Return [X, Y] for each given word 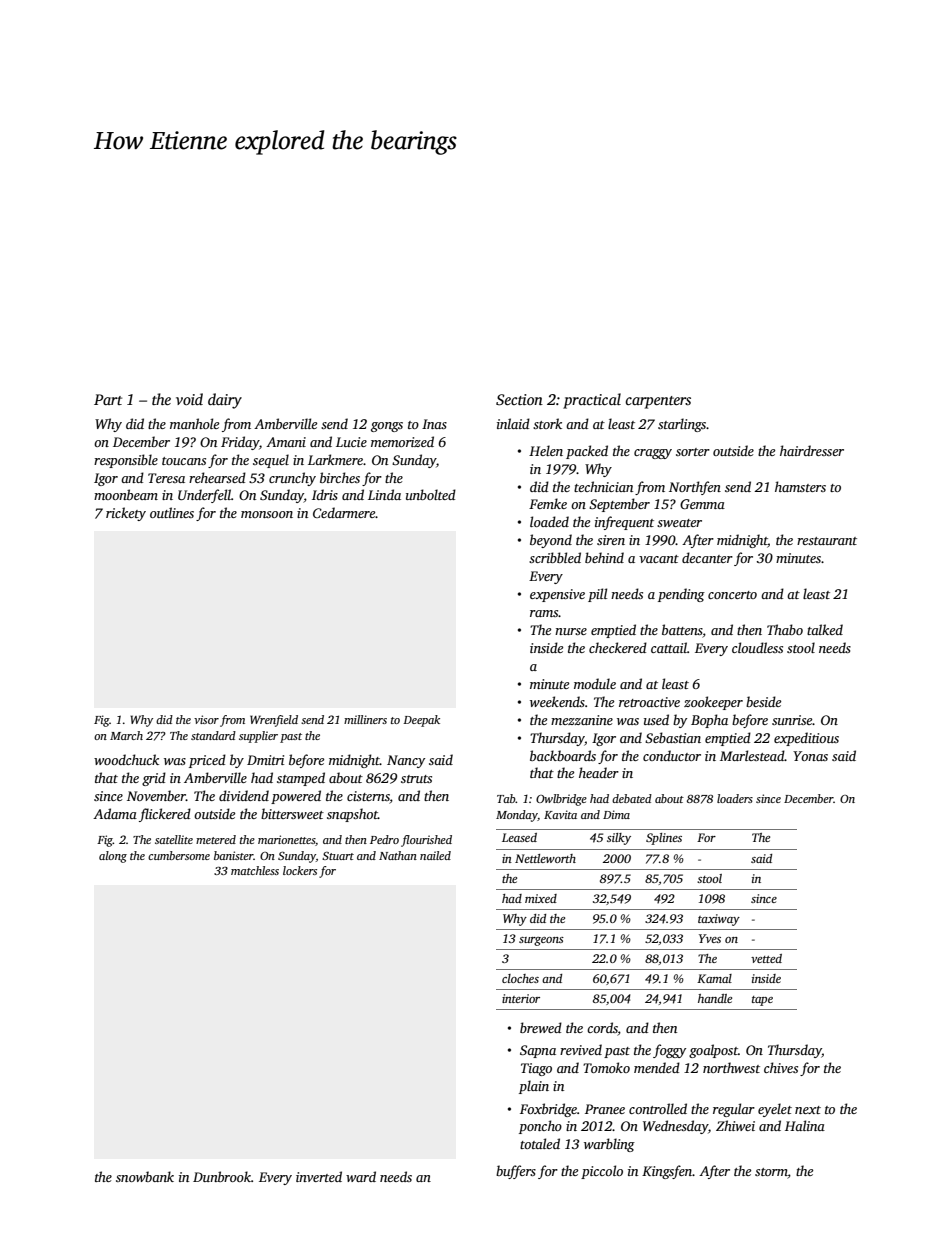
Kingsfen [667, 1172]
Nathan [398, 855]
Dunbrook [222, 1176]
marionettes [286, 839]
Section [519, 400]
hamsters [800, 486]
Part [108, 399]
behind [604, 557]
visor [206, 719]
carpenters [658, 402]
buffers [516, 1172]
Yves [710, 938]
